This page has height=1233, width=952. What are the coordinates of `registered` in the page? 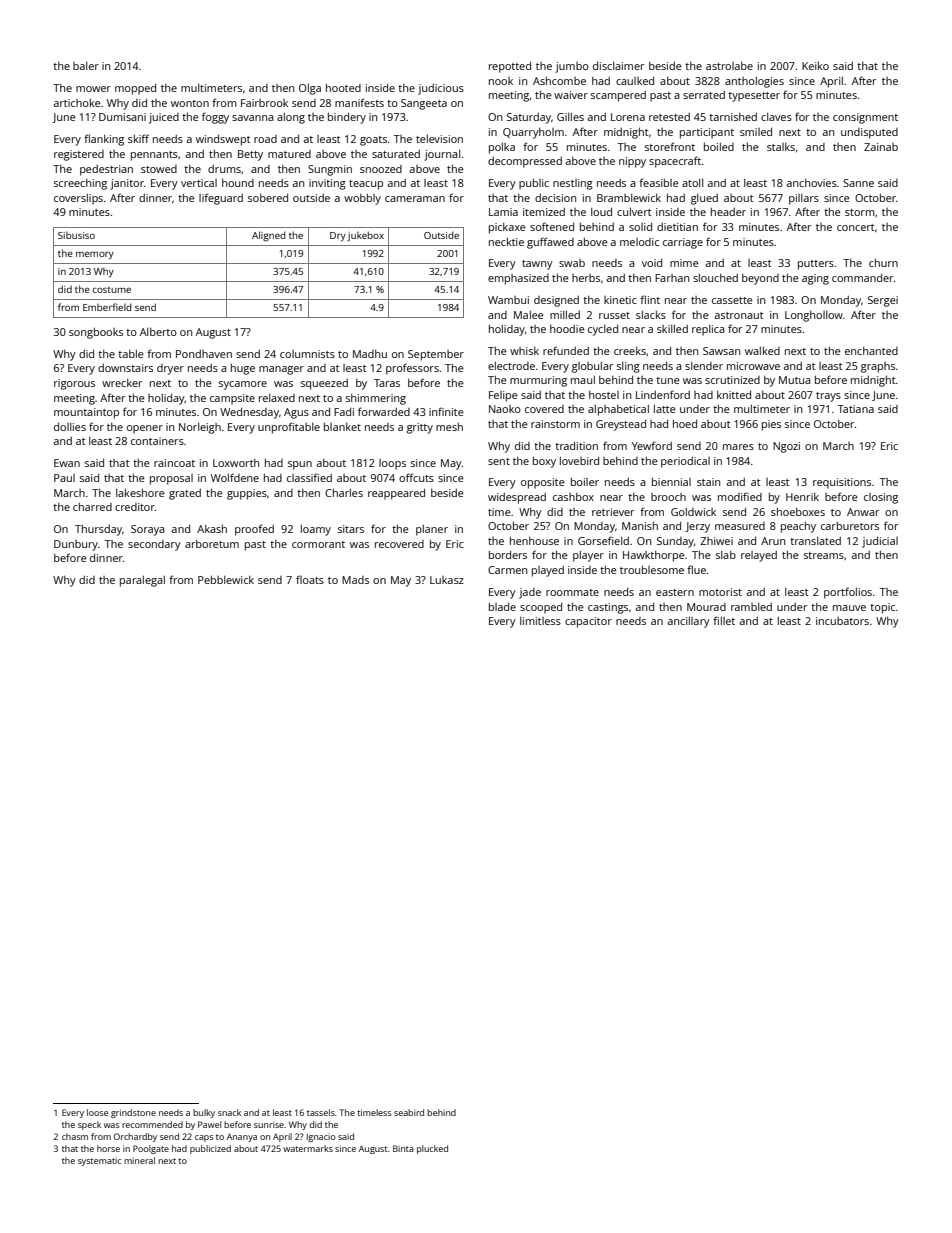 It's located at (79, 155).
